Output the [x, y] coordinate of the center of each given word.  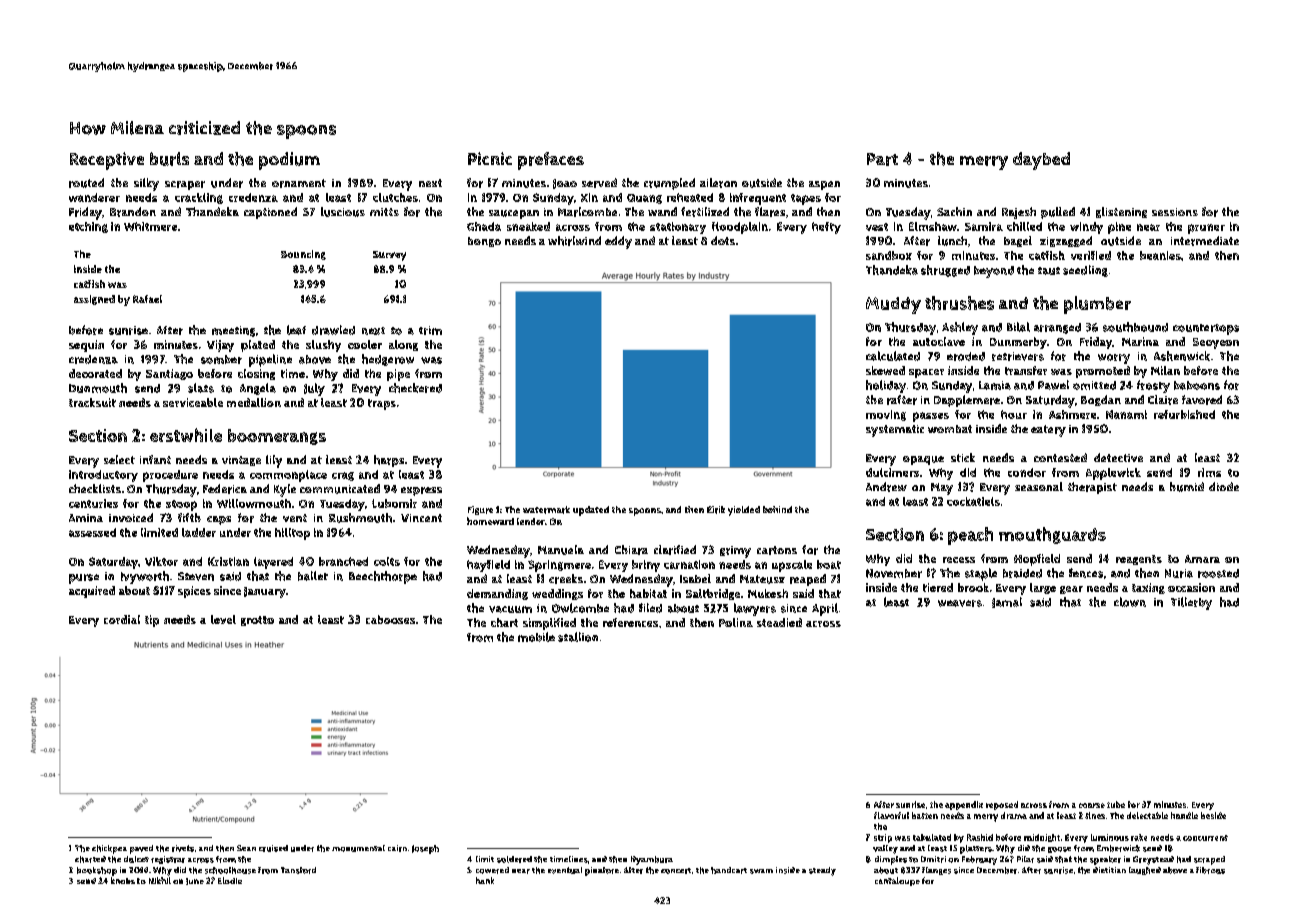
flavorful [891, 815]
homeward [490, 521]
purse [84, 579]
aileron [718, 183]
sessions [1175, 212]
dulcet [136, 859]
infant [155, 459]
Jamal [1007, 602]
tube [1116, 804]
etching [88, 227]
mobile [536, 637]
